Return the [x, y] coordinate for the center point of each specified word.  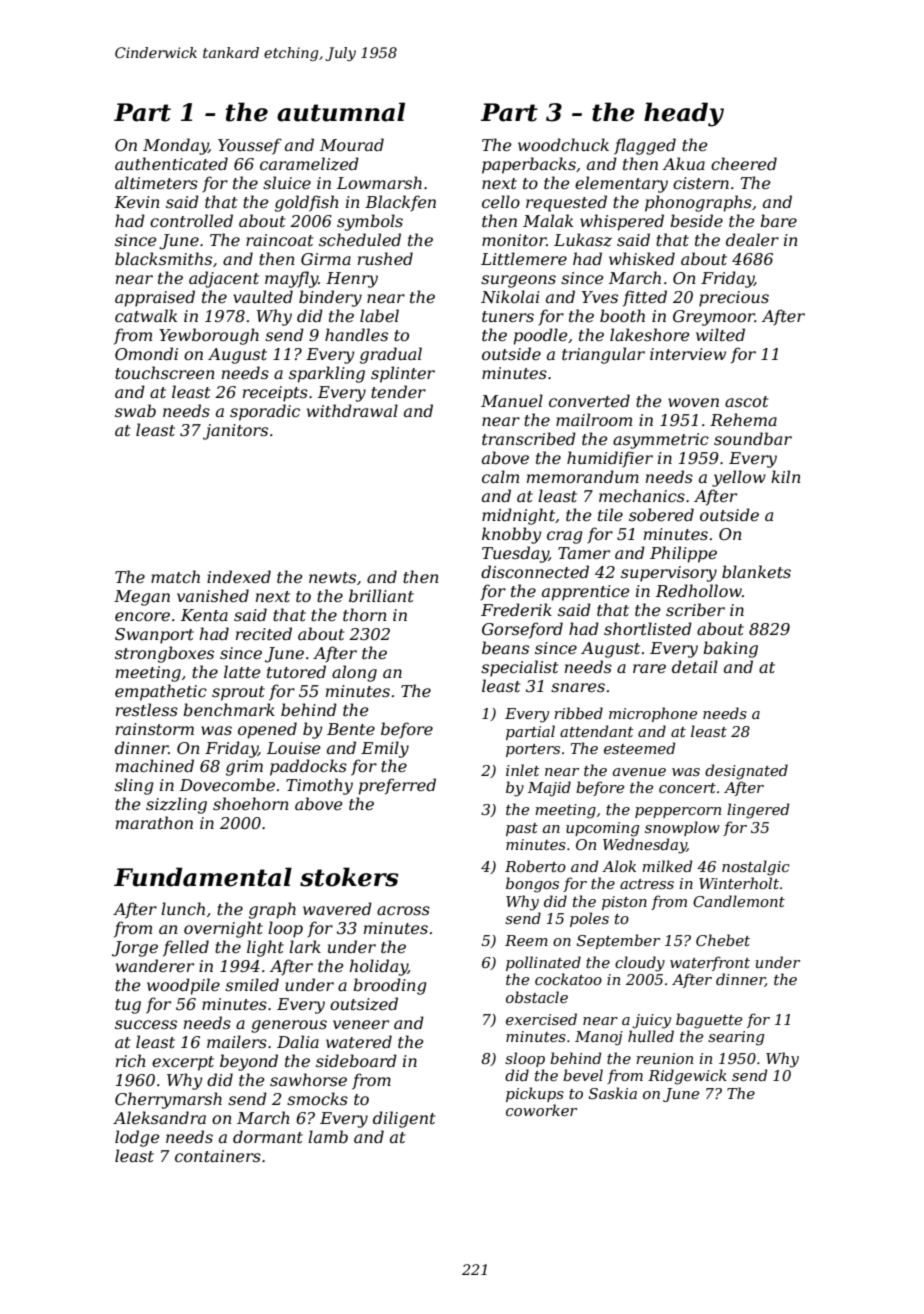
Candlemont [739, 901]
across [403, 910]
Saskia [613, 1093]
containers [218, 1156]
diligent [404, 1119]
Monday [176, 146]
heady [684, 114]
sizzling [176, 805]
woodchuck [563, 144]
